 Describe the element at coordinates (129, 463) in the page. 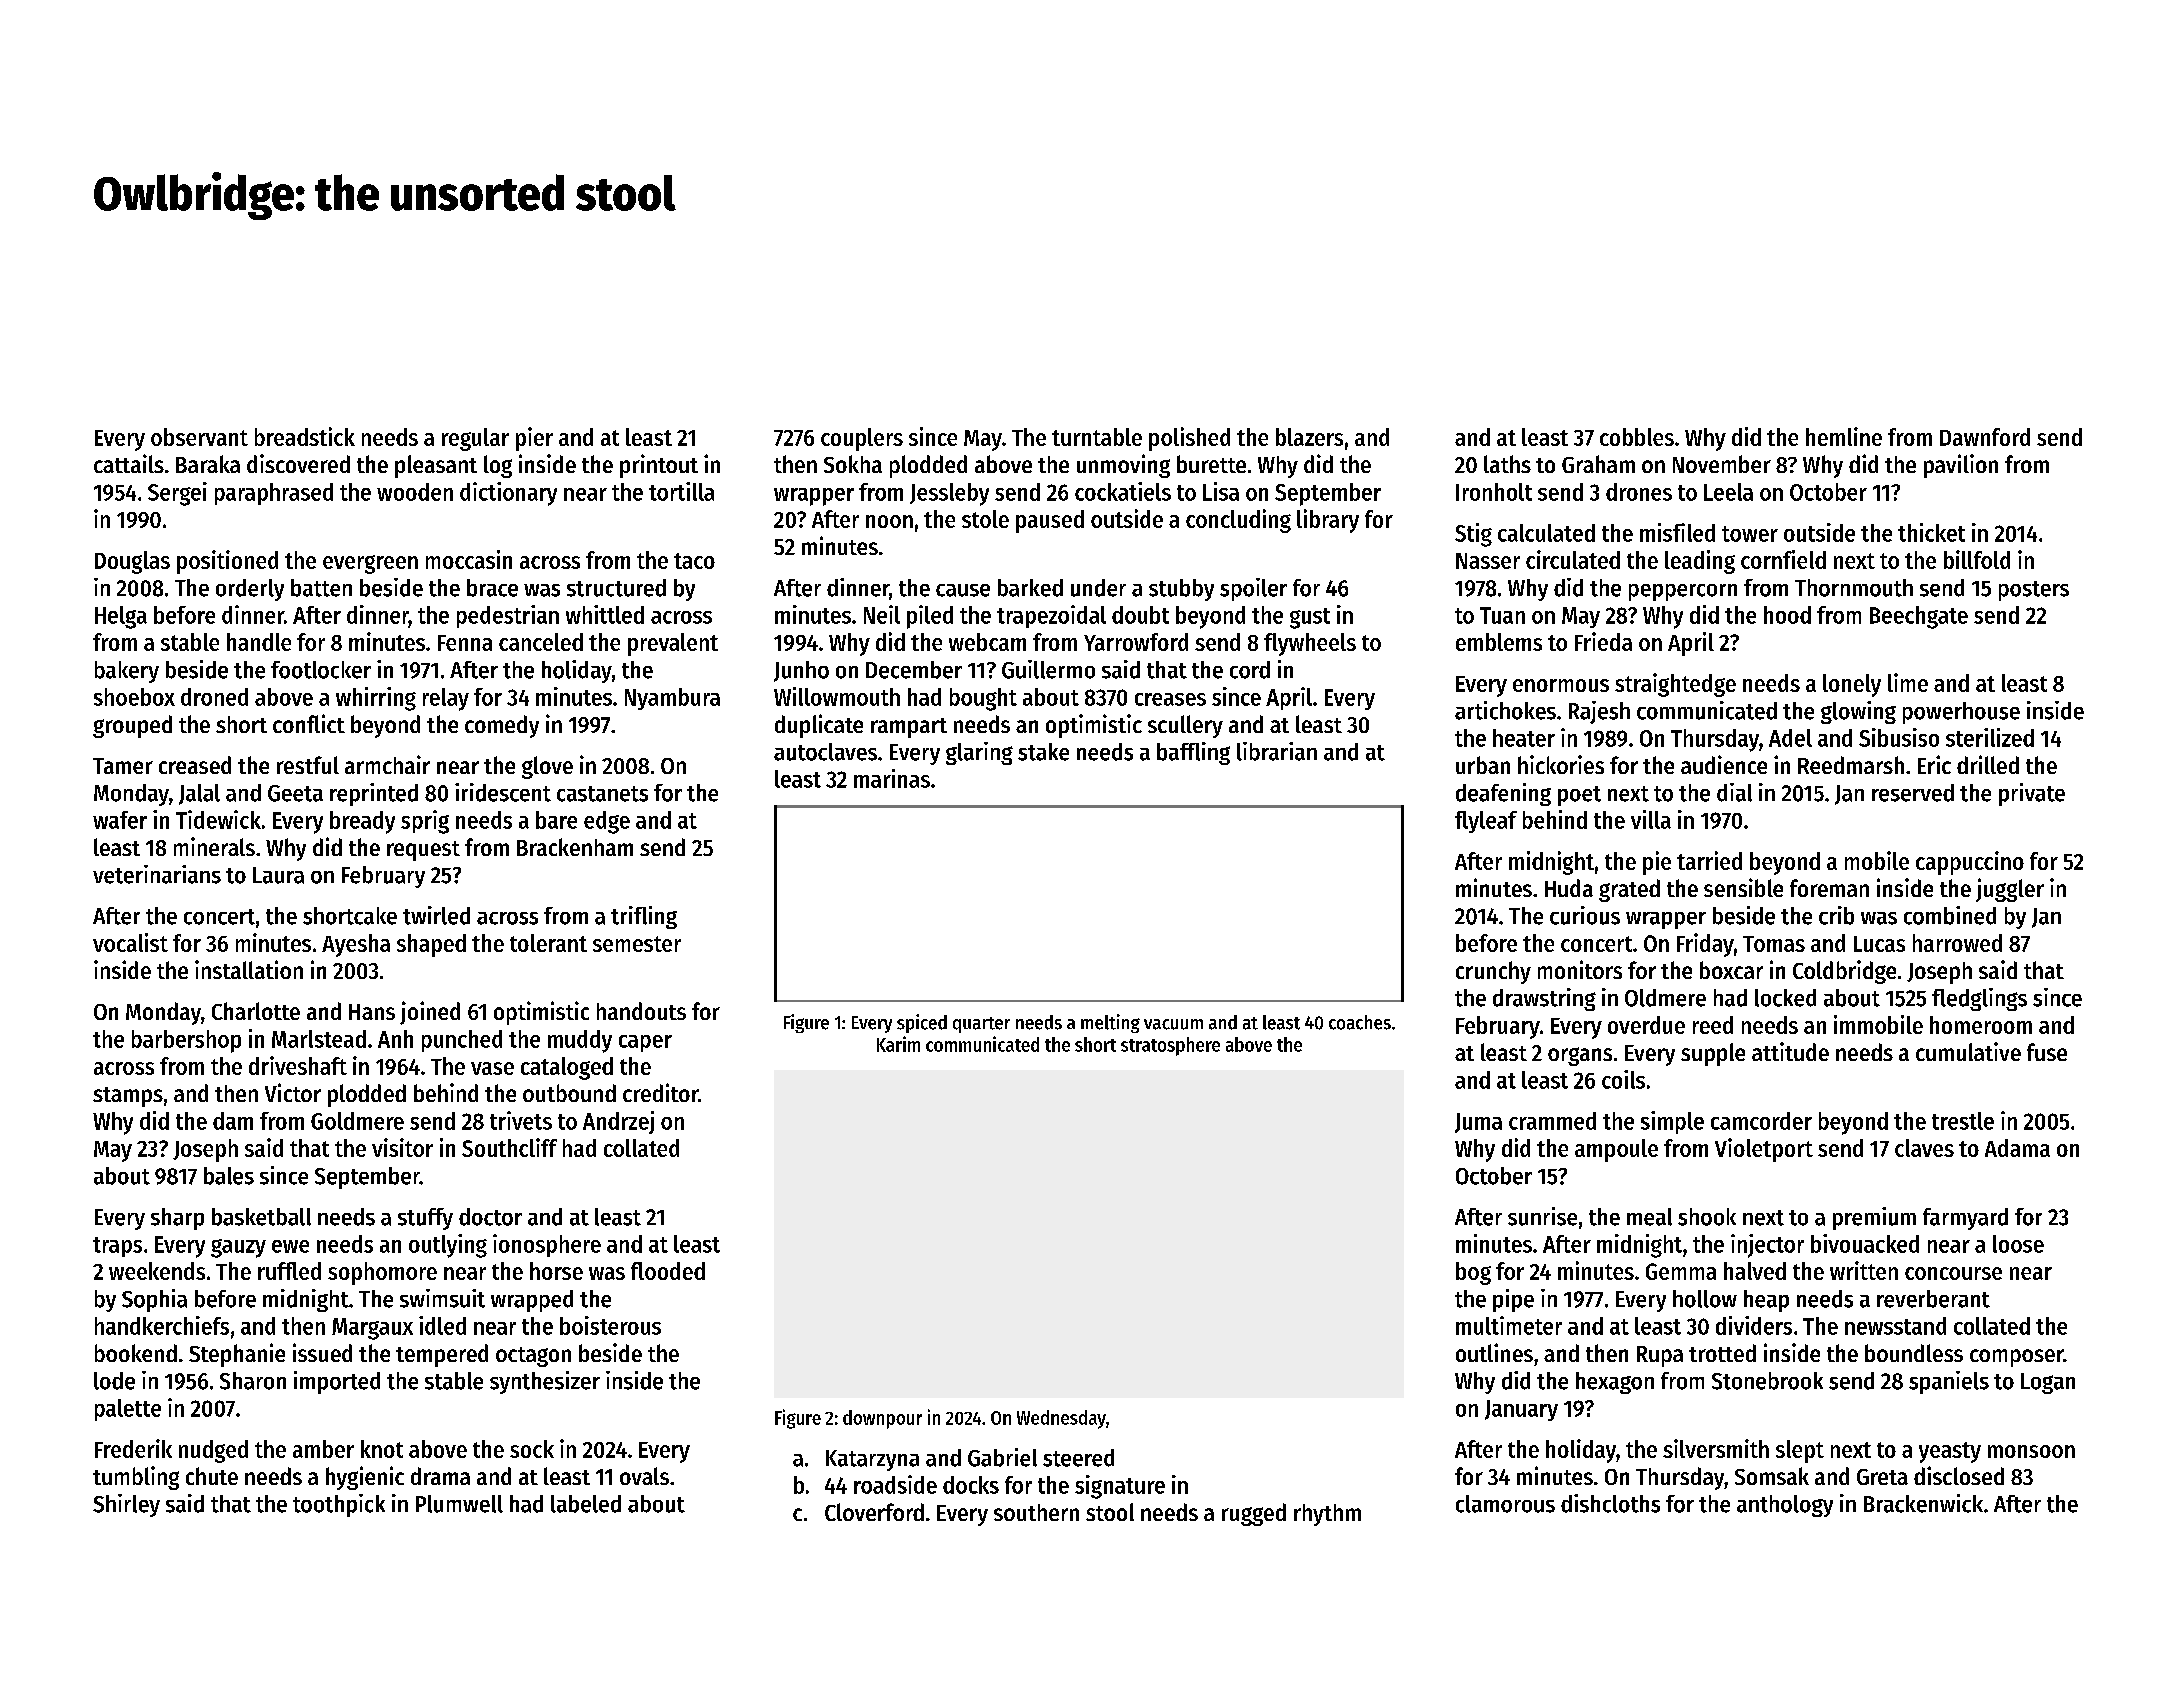

I see `cattails` at that location.
